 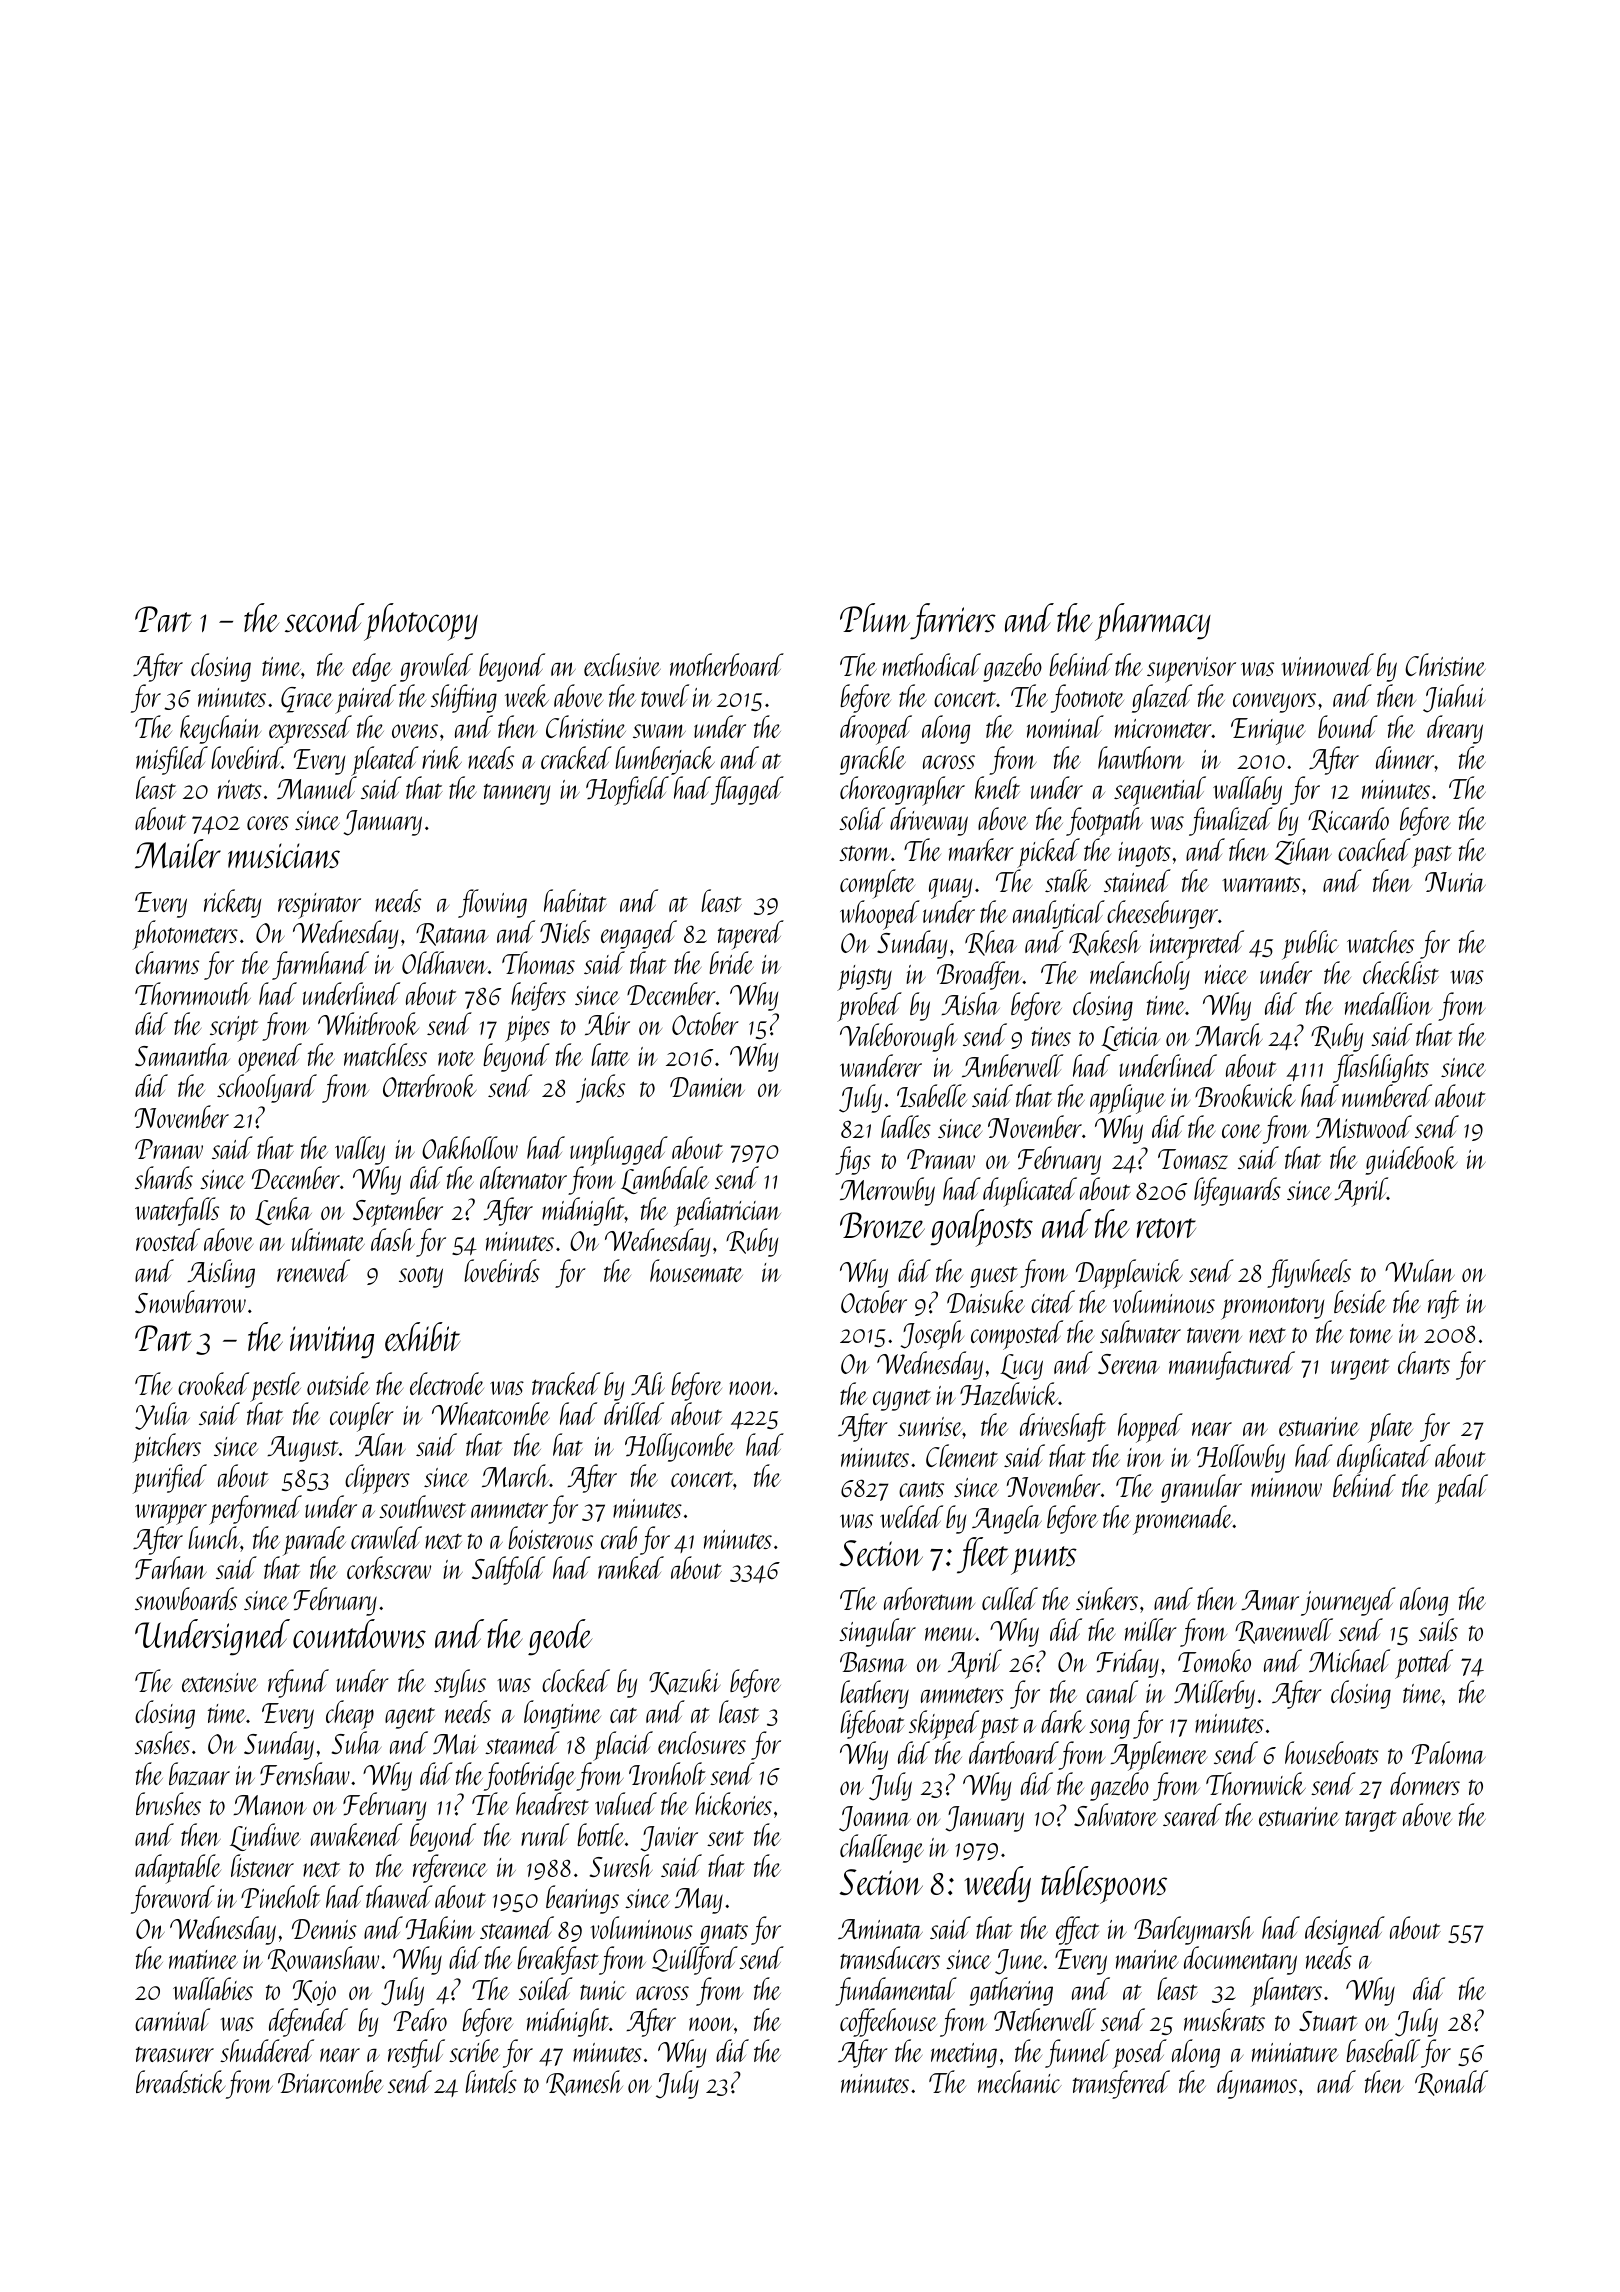 I want to click on Kojo, so click(x=314, y=1993).
